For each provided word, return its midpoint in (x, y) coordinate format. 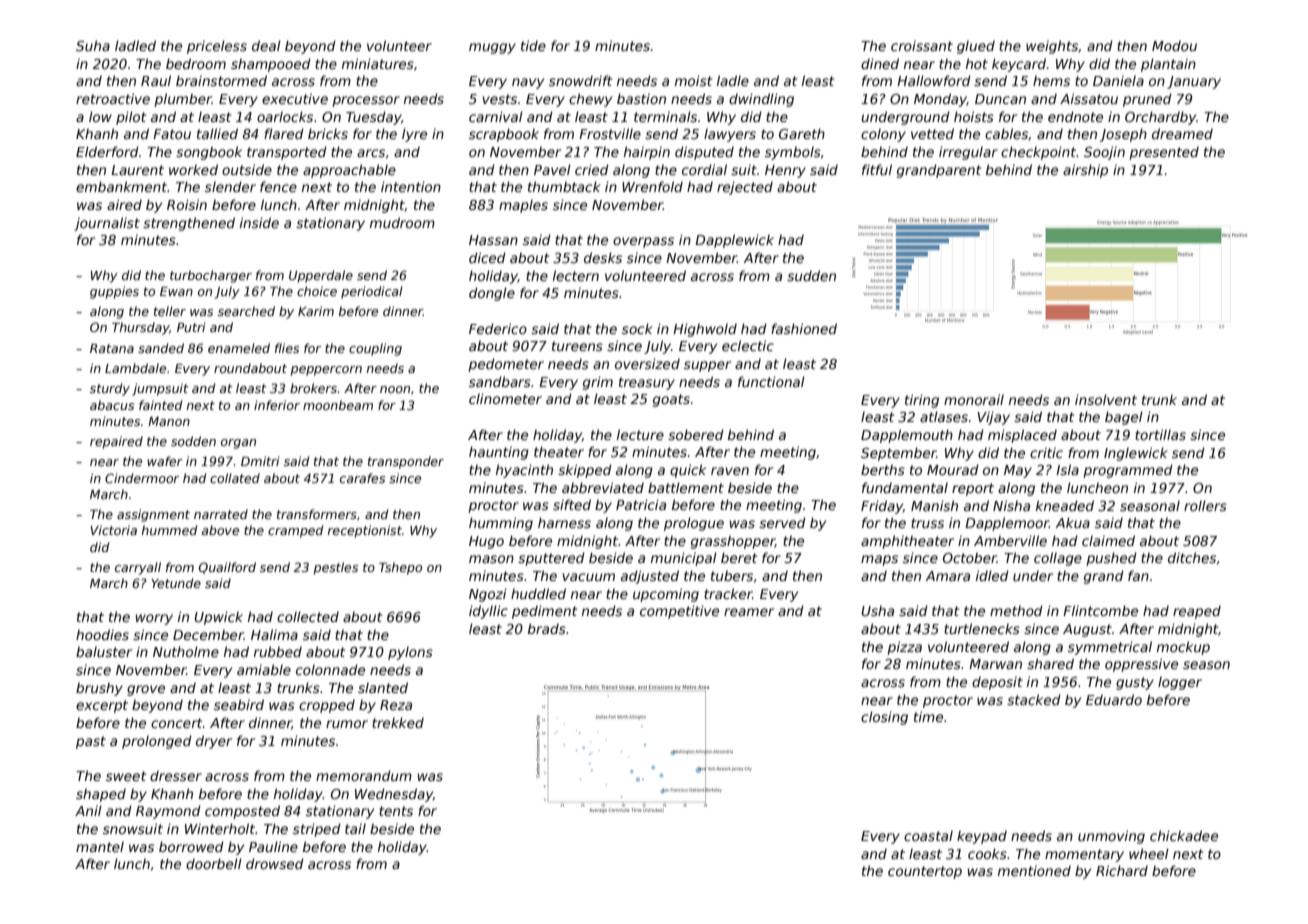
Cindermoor (142, 478)
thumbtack (564, 186)
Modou (1174, 45)
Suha (93, 45)
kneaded (1065, 505)
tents (396, 811)
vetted (932, 133)
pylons (410, 653)
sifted (572, 504)
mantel (100, 846)
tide (533, 45)
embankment (121, 186)
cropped (327, 706)
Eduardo (1114, 699)
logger (1180, 683)
